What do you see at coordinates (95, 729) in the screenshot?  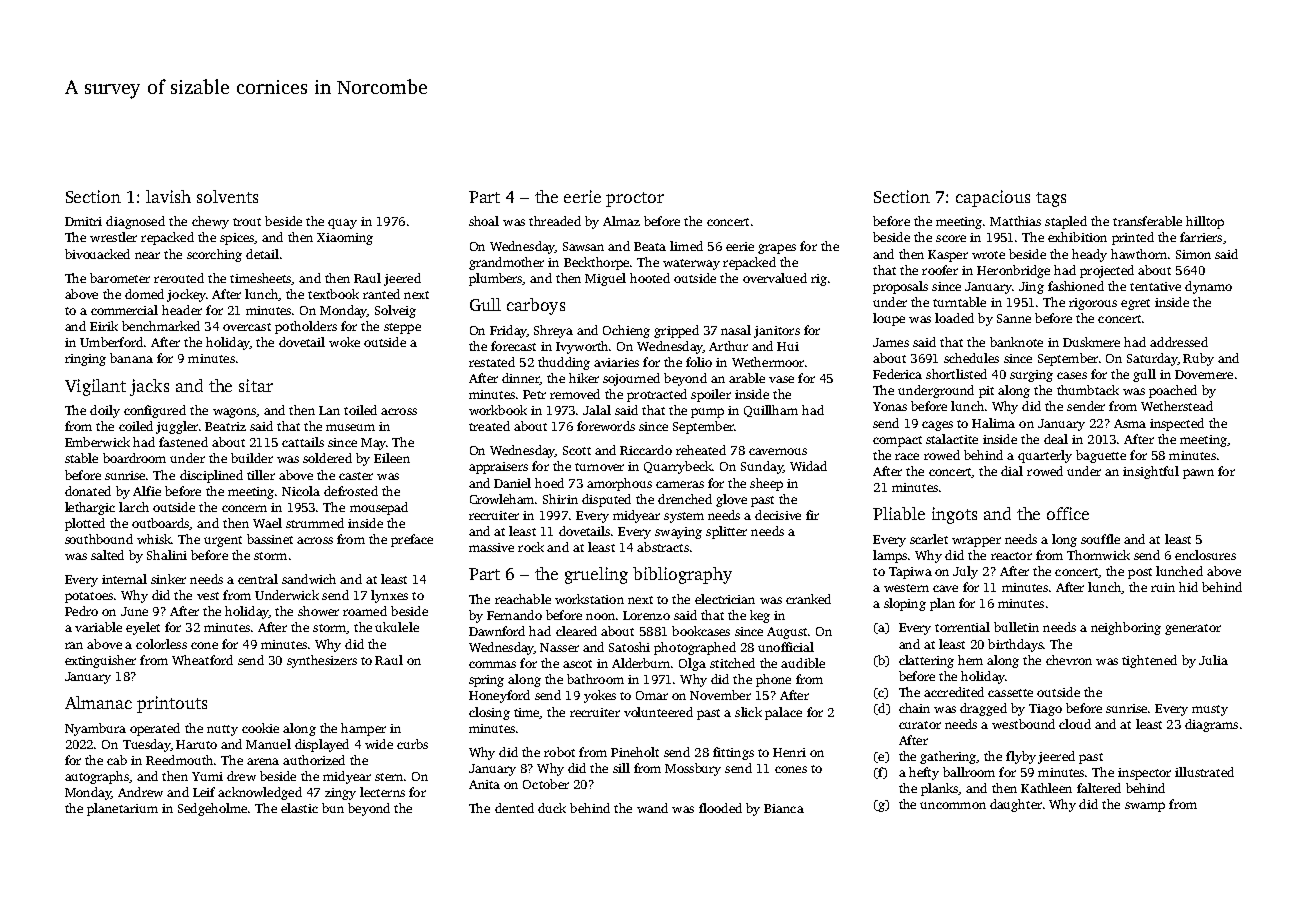 I see `Nyambura` at bounding box center [95, 729].
